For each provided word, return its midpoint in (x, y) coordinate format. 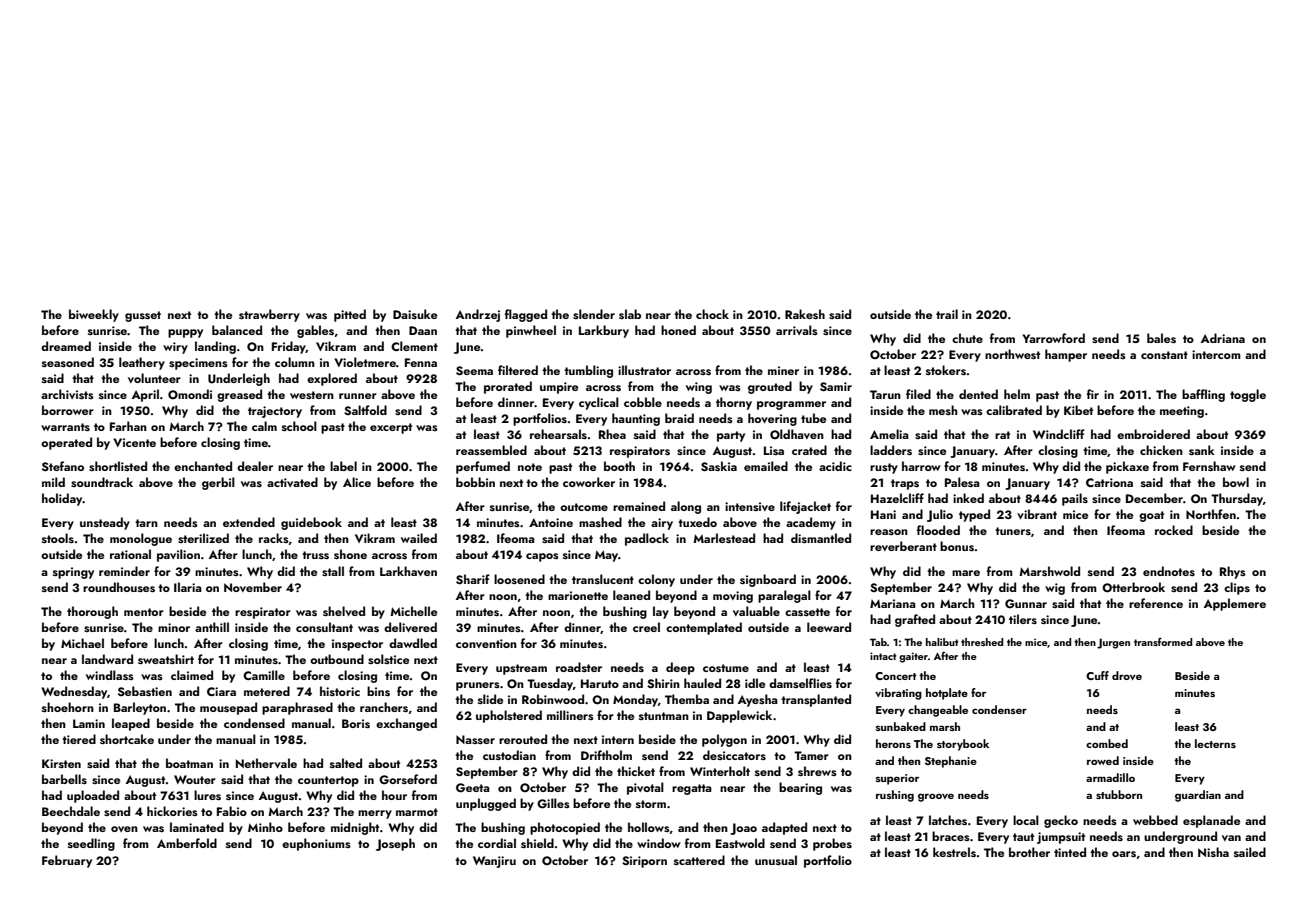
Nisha (1213, 852)
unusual (776, 860)
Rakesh (805, 314)
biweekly (94, 315)
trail (947, 314)
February (67, 861)
